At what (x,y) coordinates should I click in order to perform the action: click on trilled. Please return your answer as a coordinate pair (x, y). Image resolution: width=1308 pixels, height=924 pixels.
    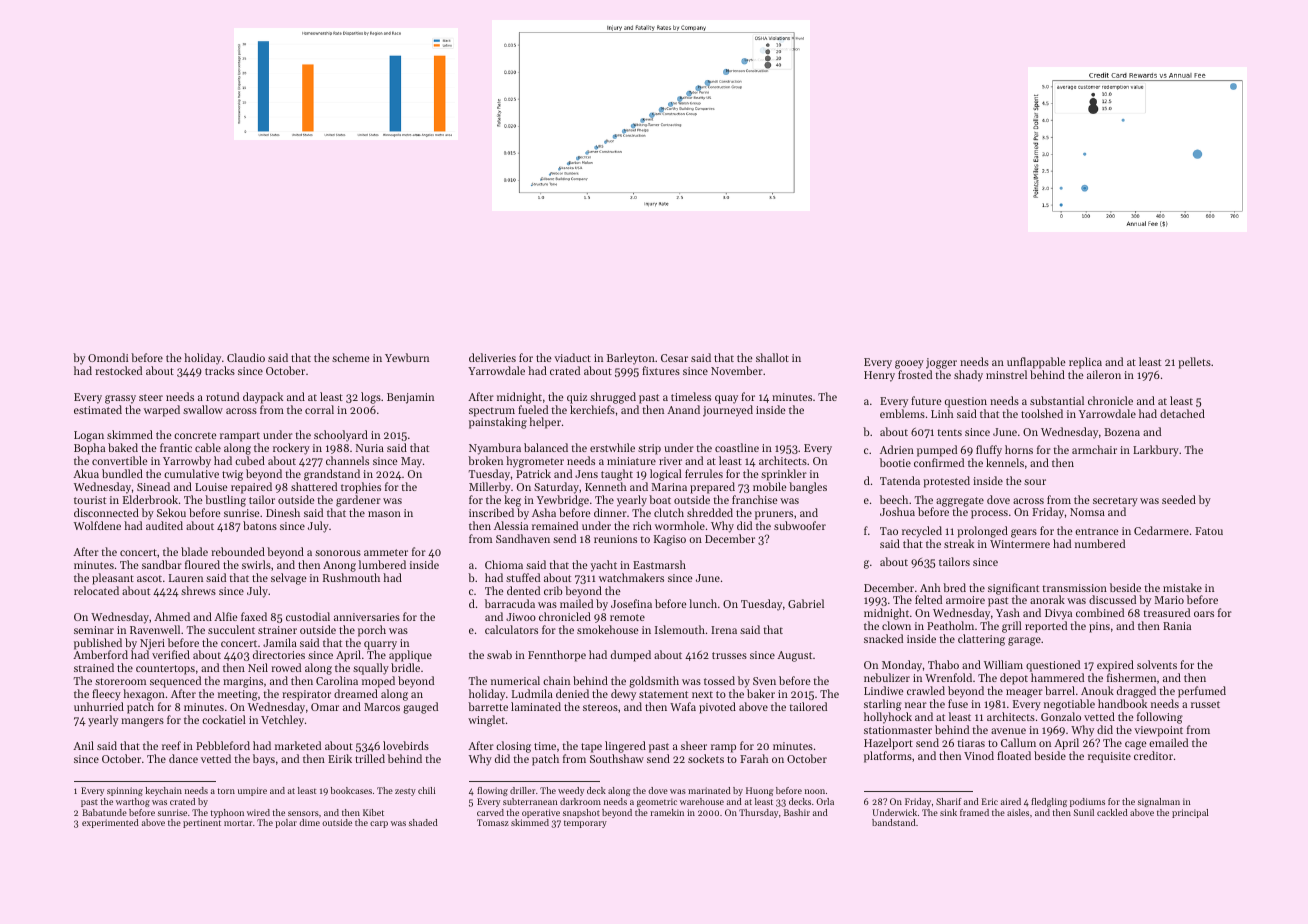
    Looking at the image, I should click on (370, 758).
